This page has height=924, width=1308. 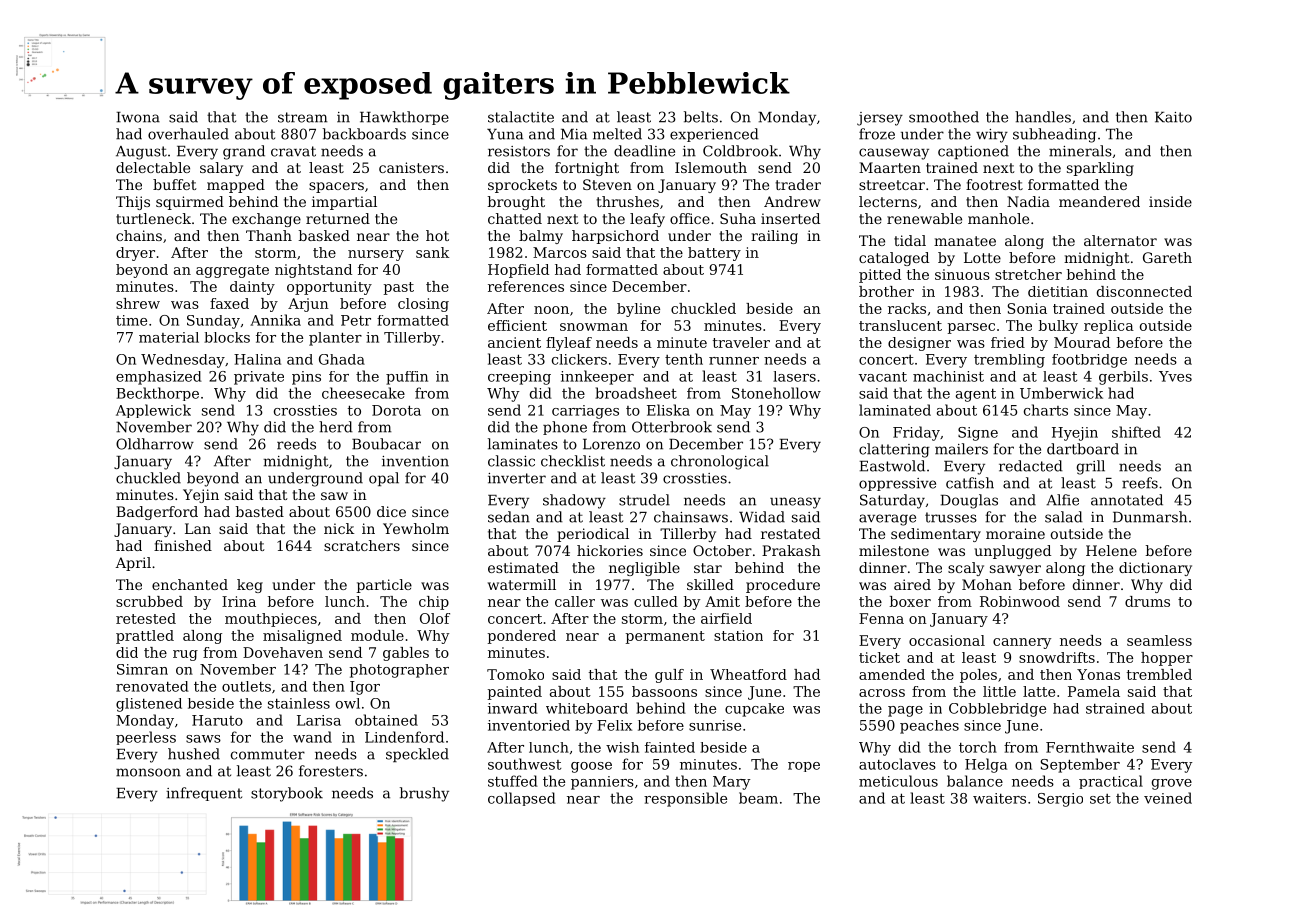 What do you see at coordinates (1015, 570) in the page?
I see `sawyer` at bounding box center [1015, 570].
